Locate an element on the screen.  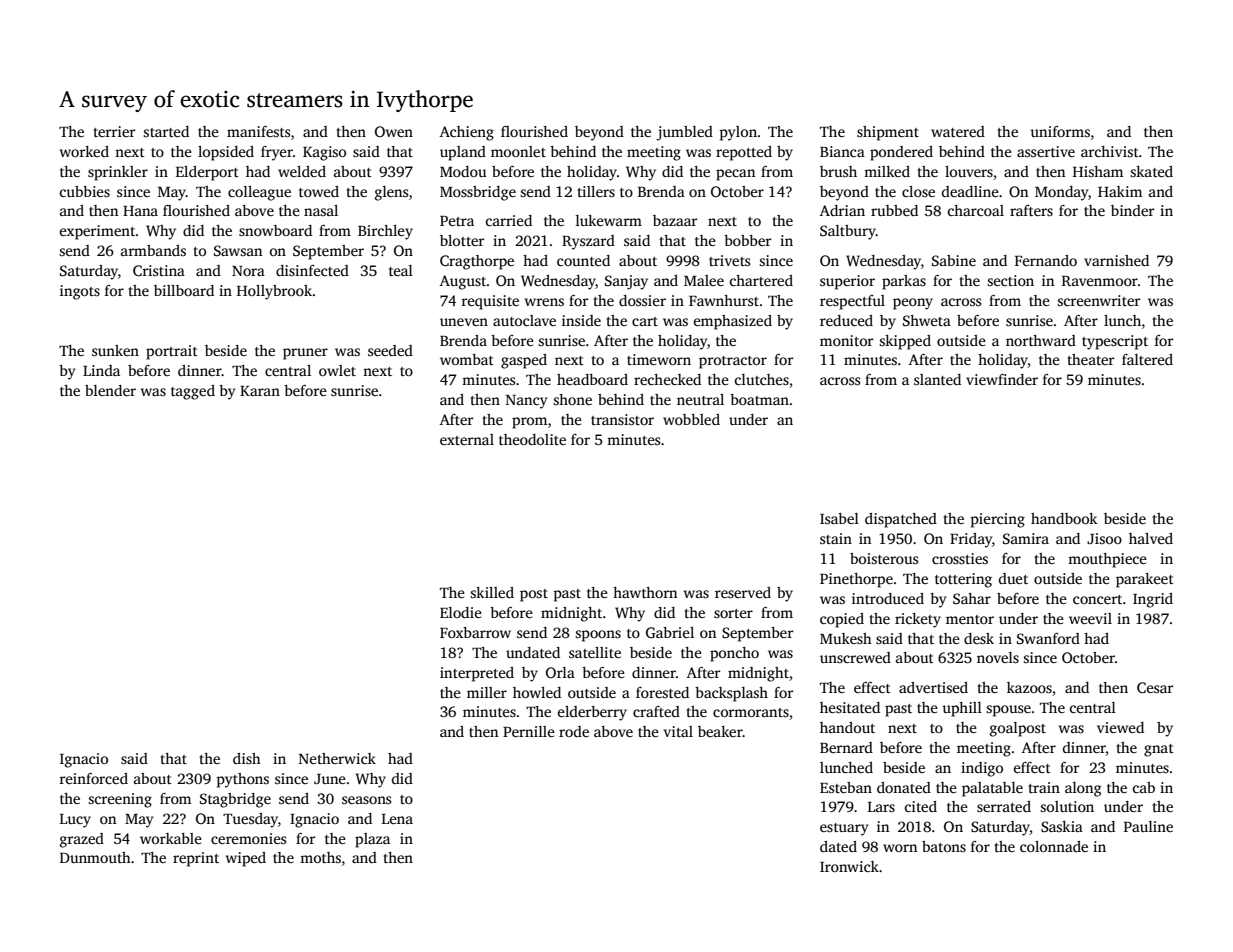
Dunmouth is located at coordinates (95, 857).
